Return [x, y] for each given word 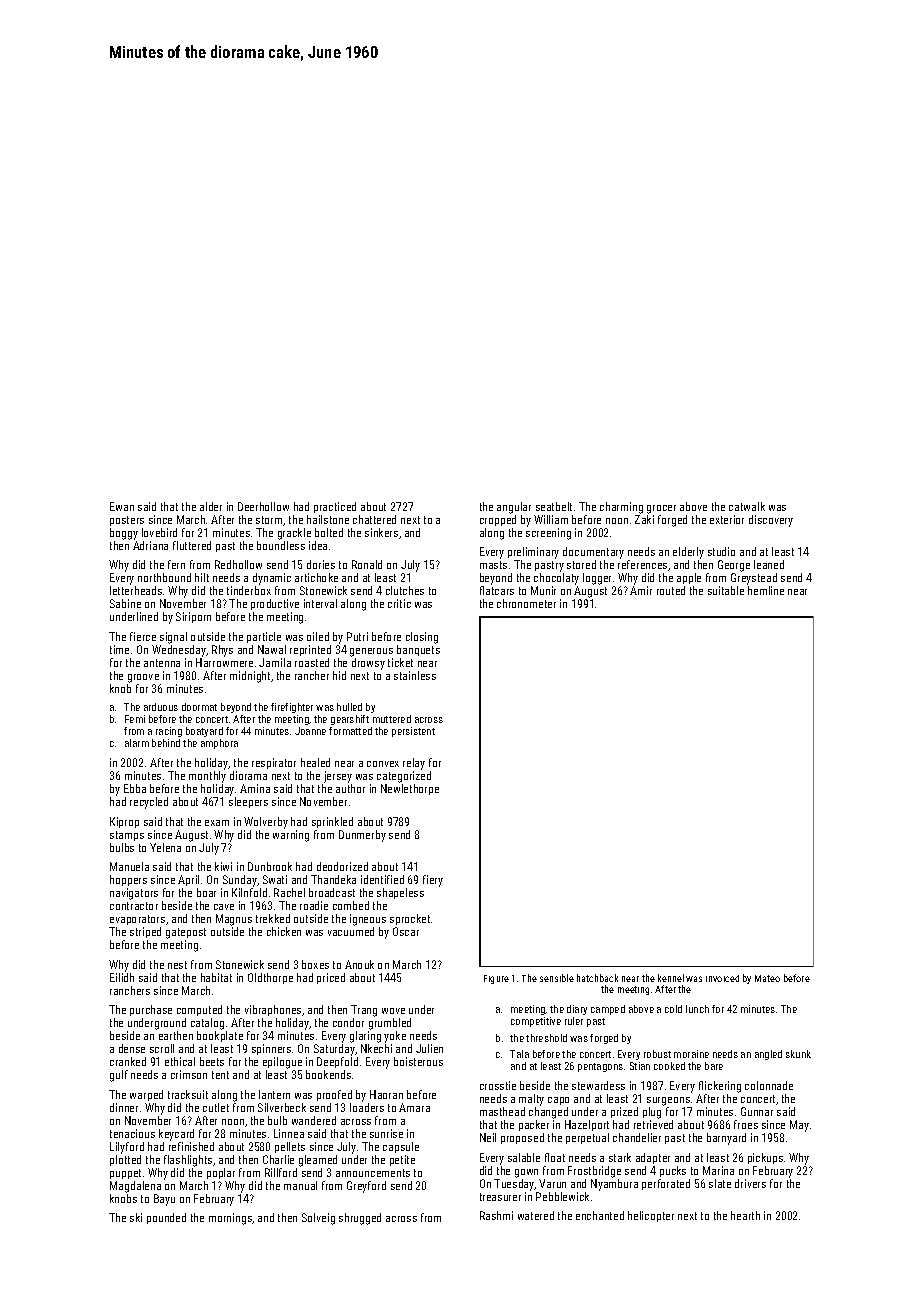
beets [212, 1061]
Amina [255, 788]
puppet [125, 1174]
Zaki [644, 519]
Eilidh [122, 977]
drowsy [368, 664]
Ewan [122, 506]
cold [673, 1009]
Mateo [767, 978]
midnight [250, 677]
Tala [519, 1054]
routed [671, 590]
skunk [798, 1054]
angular [514, 508]
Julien [429, 1048]
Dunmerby [362, 836]
